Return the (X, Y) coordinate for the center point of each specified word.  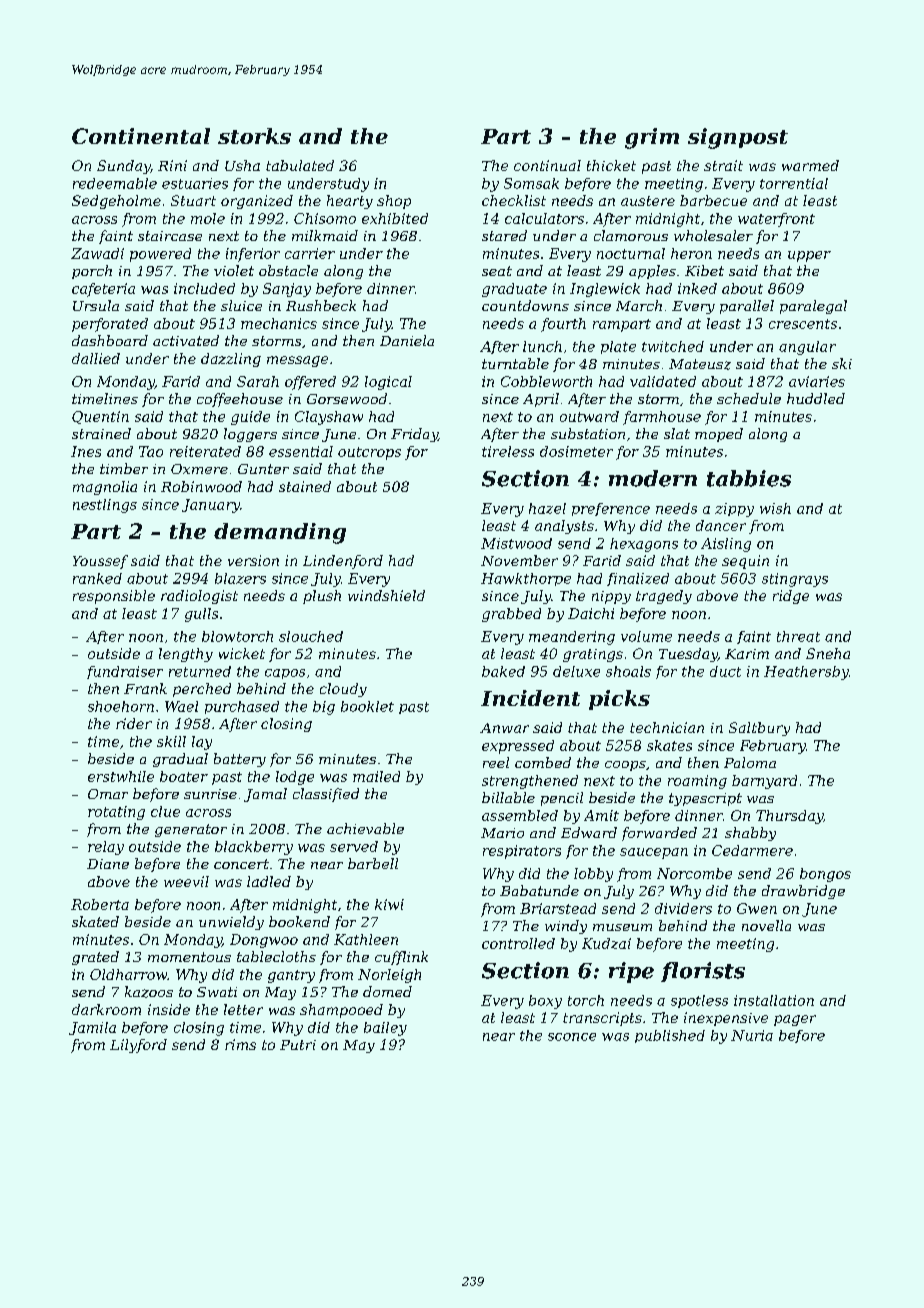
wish (775, 508)
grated (95, 958)
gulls (201, 615)
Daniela (407, 340)
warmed (810, 165)
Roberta (100, 904)
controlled (518, 943)
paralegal (813, 307)
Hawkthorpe (526, 579)
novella (766, 925)
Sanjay (287, 290)
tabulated (300, 165)
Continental (141, 136)
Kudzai (606, 943)
